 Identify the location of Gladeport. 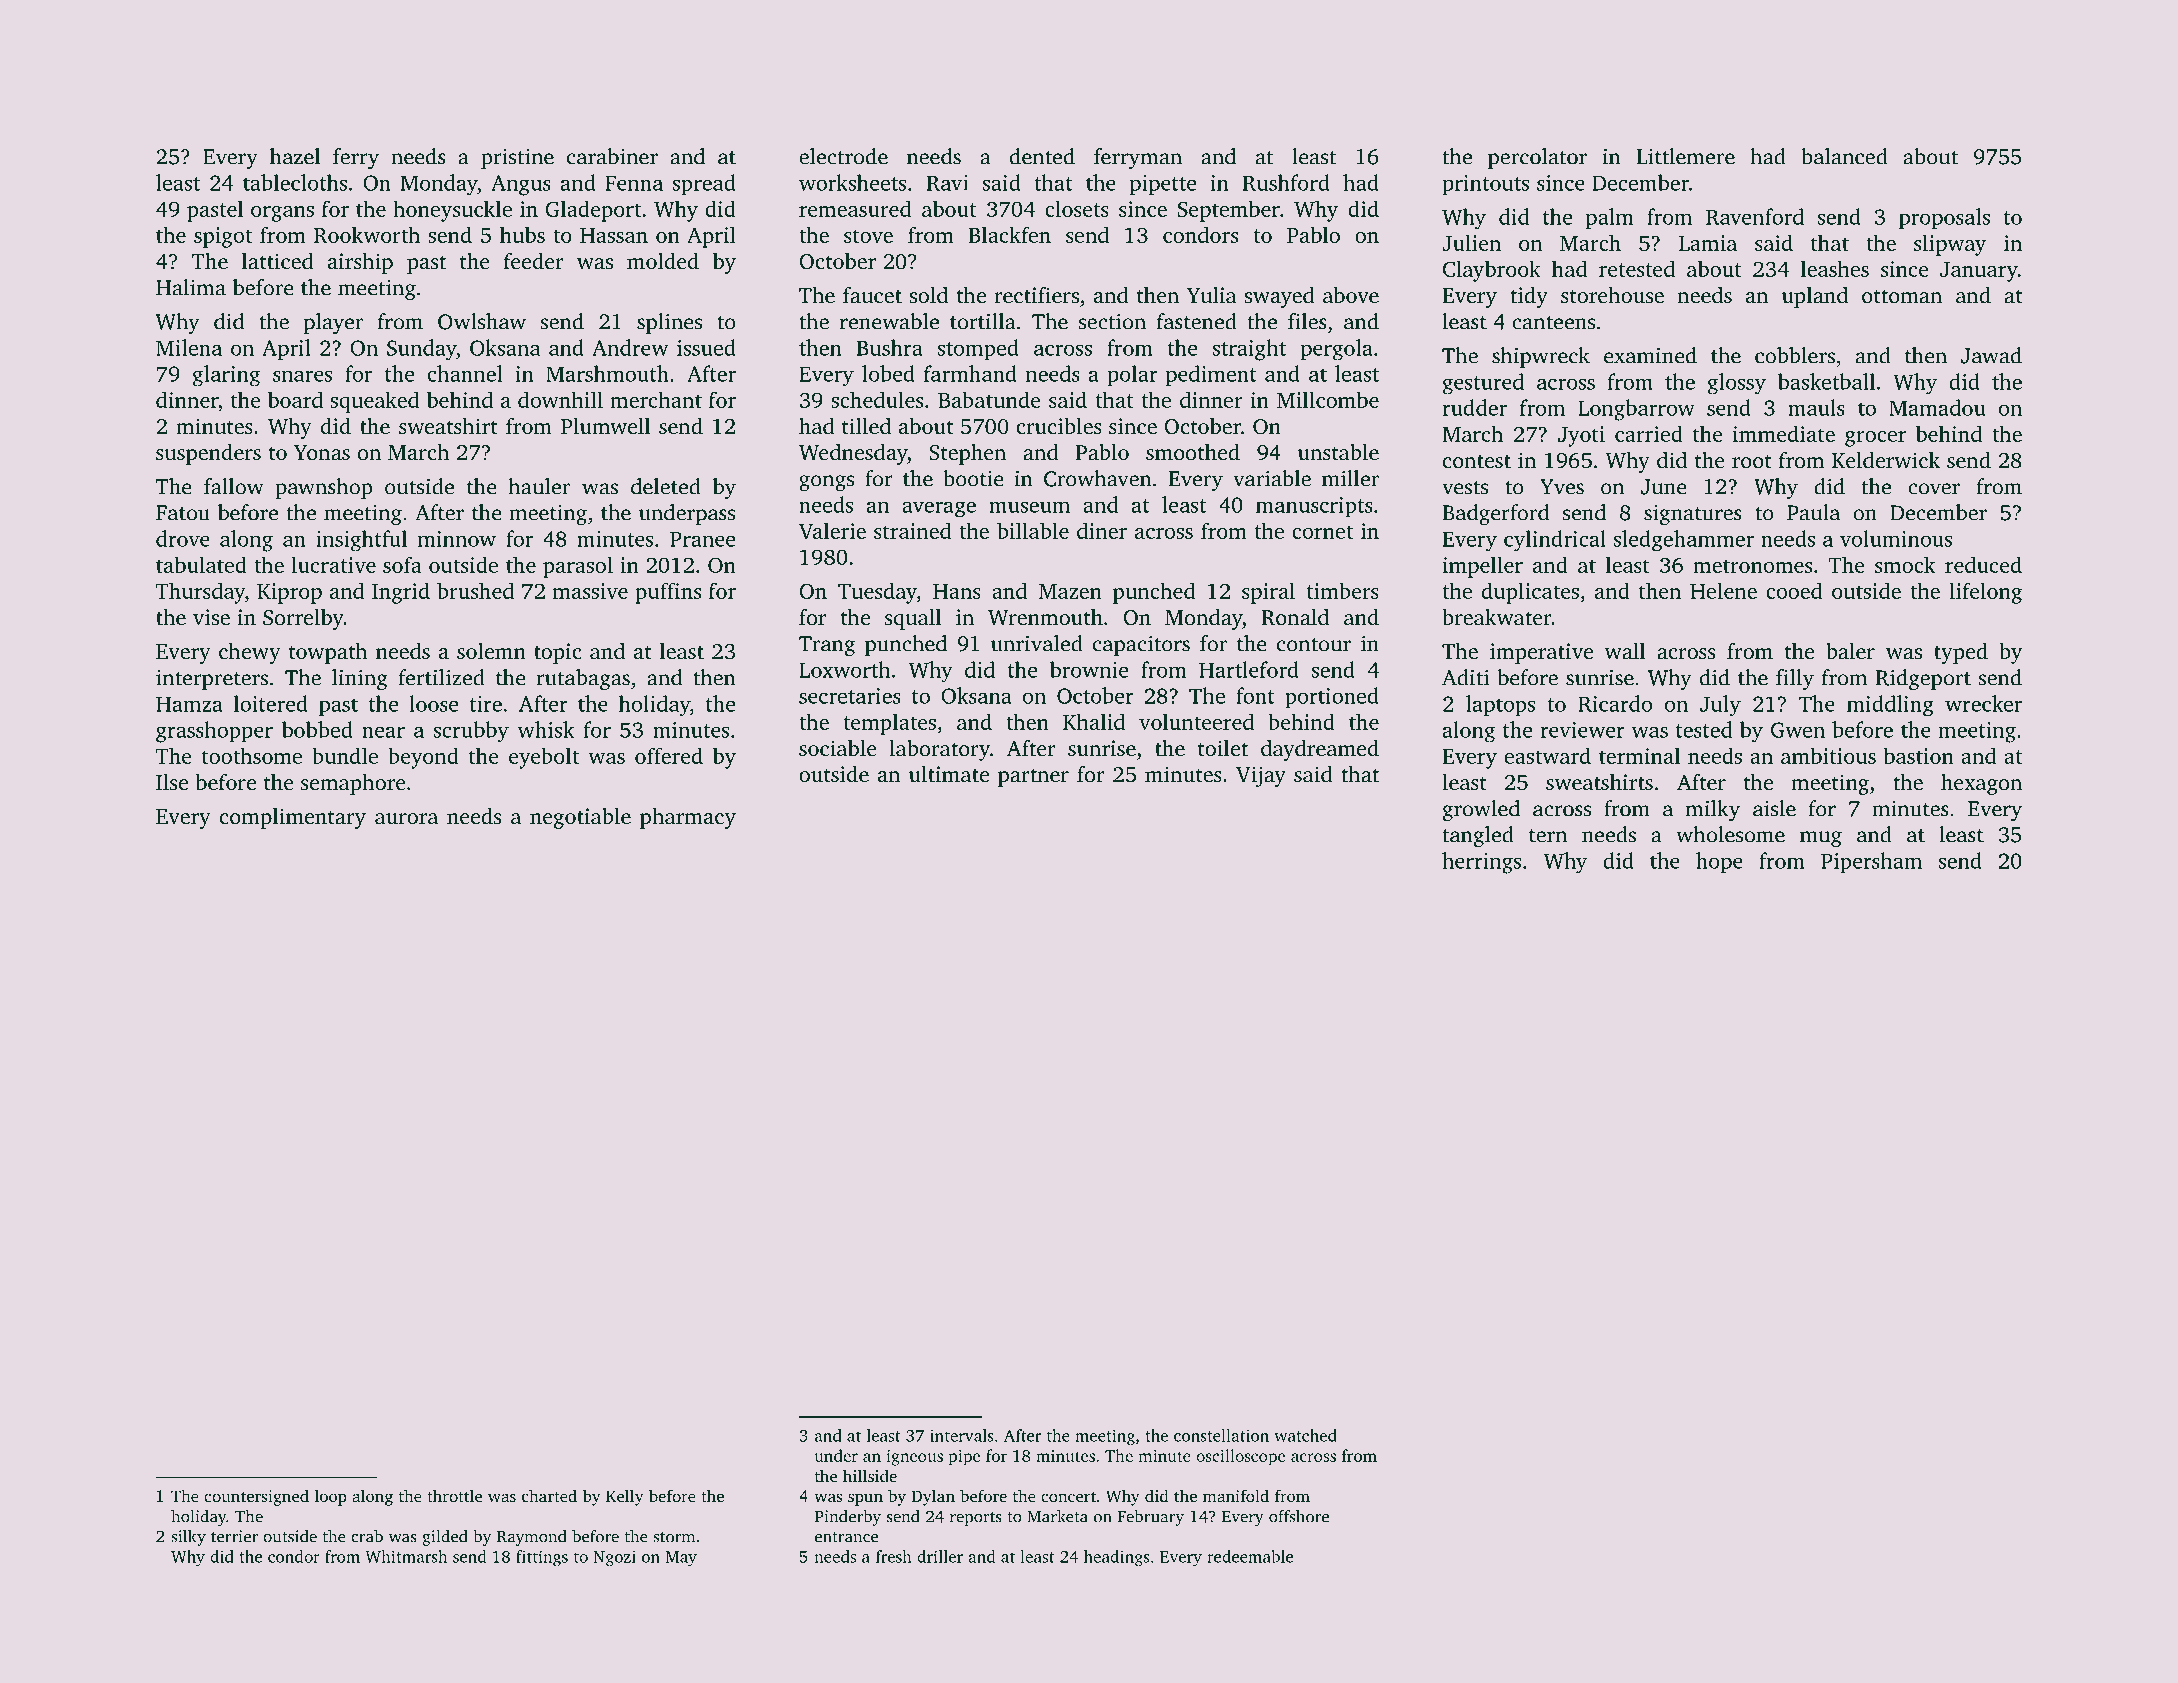
(593, 211).
